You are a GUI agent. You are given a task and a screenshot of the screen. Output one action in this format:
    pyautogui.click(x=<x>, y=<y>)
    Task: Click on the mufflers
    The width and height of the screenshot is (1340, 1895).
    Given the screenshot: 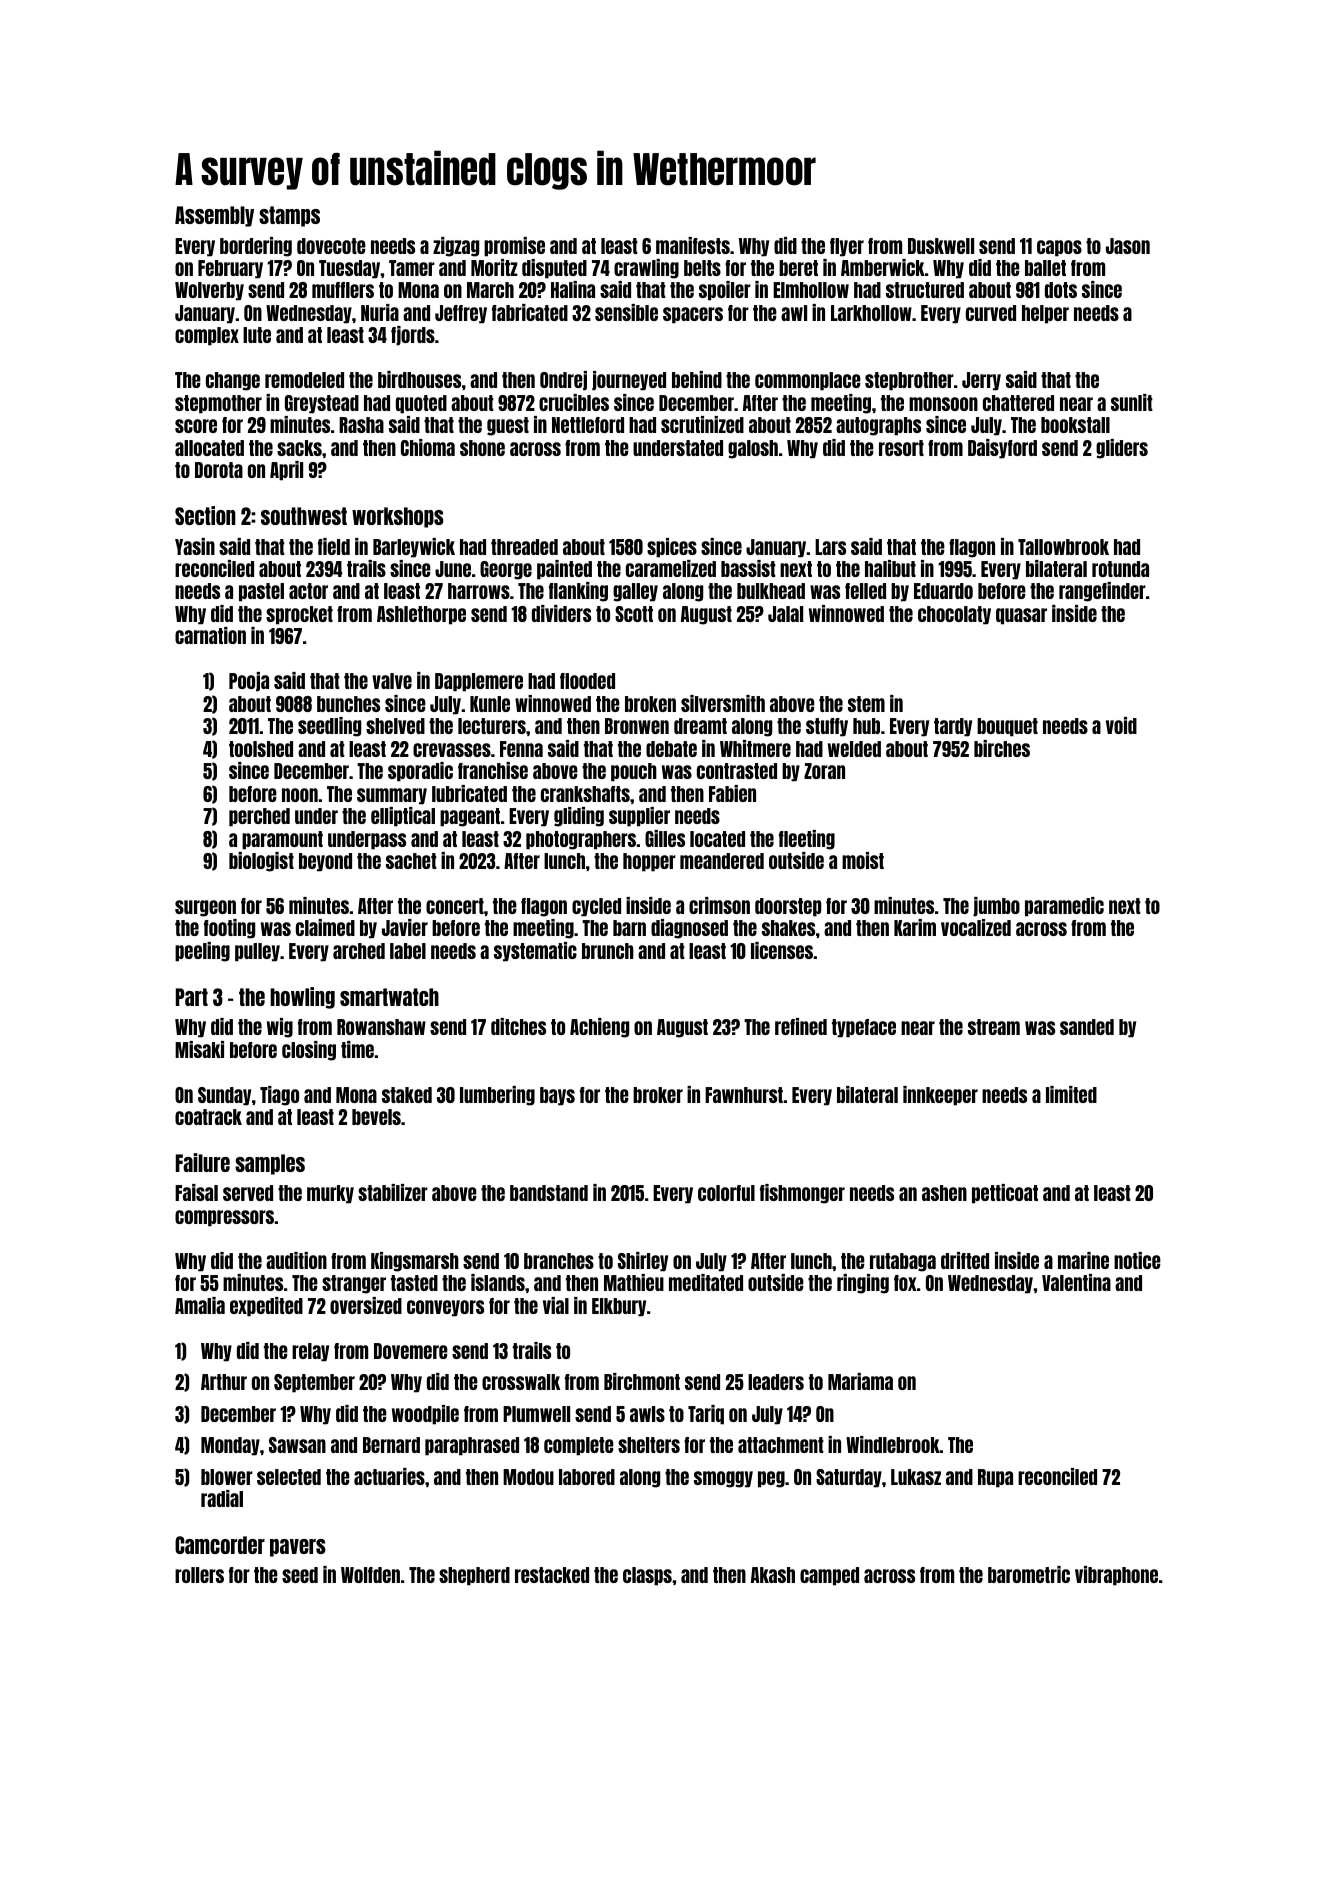 What is the action you would take?
    pyautogui.click(x=343, y=290)
